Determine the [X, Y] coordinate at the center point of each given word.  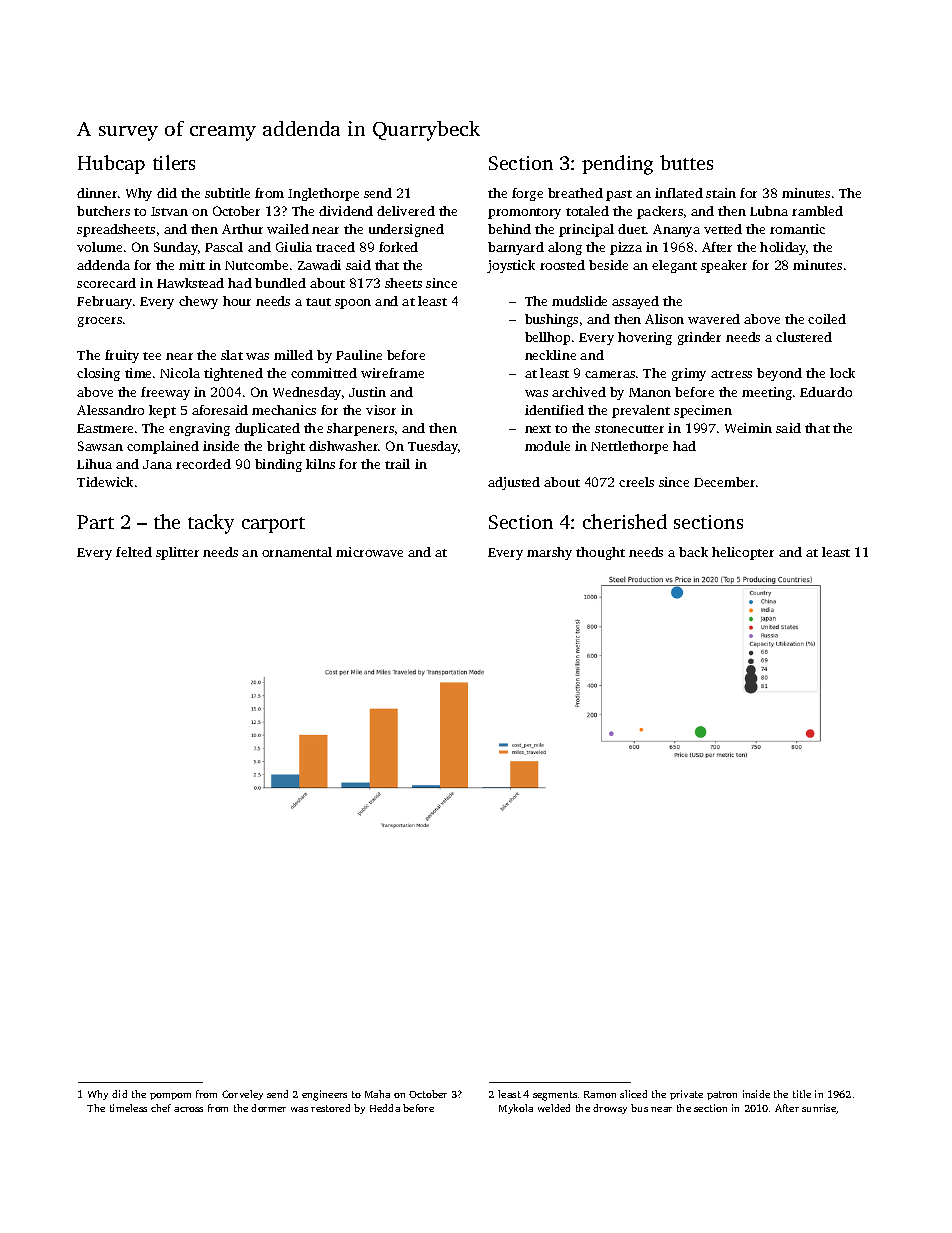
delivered [406, 211]
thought [600, 553]
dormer [268, 1108]
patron [722, 1095]
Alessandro [110, 410]
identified [554, 410]
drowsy [610, 1109]
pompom [170, 1096]
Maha [377, 1094]
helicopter [743, 553]
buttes [686, 162]
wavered [714, 319]
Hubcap [111, 164]
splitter [177, 553]
